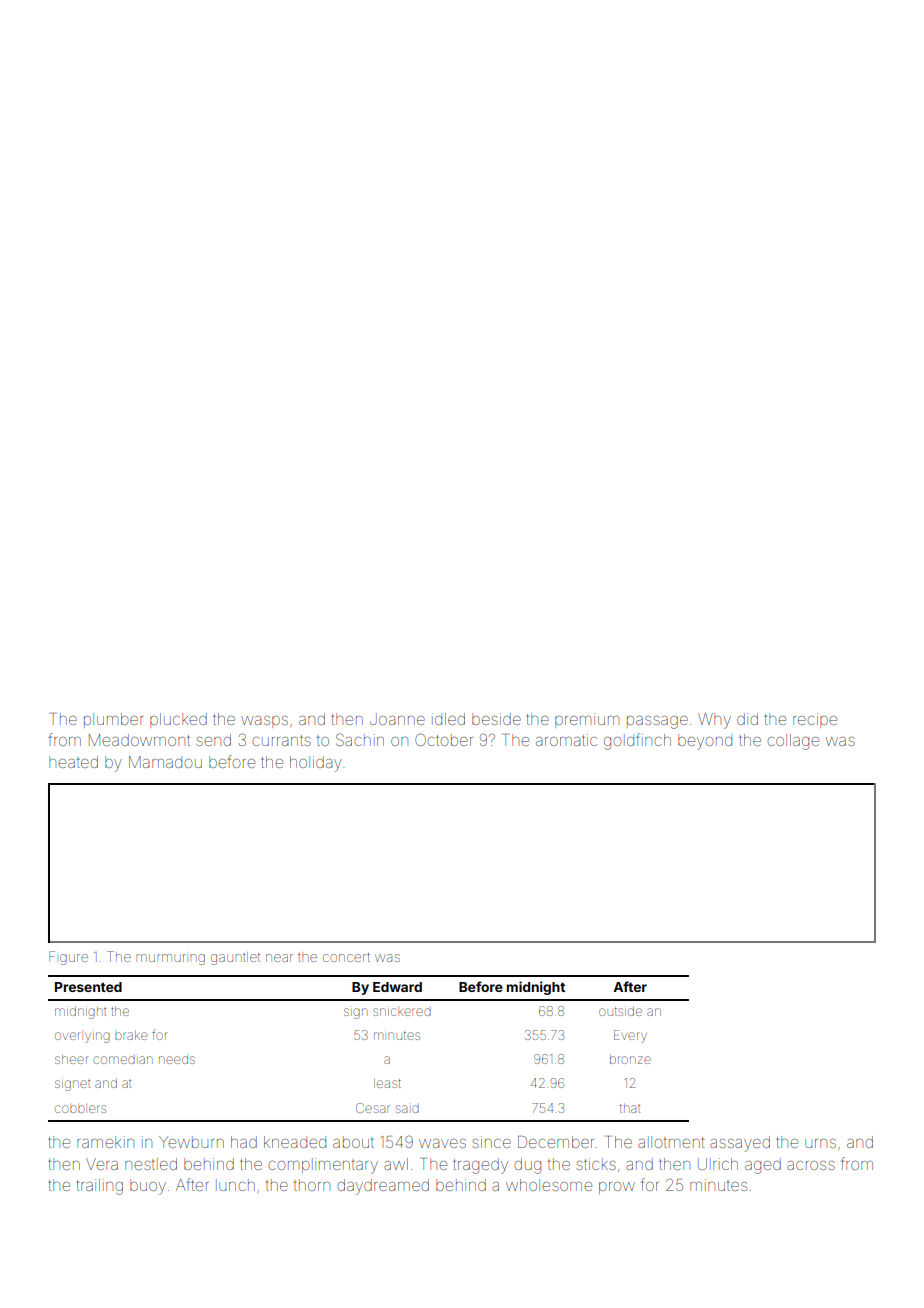 This screenshot has width=924, height=1308. Describe the element at coordinates (316, 764) in the screenshot. I see `holiday` at that location.
